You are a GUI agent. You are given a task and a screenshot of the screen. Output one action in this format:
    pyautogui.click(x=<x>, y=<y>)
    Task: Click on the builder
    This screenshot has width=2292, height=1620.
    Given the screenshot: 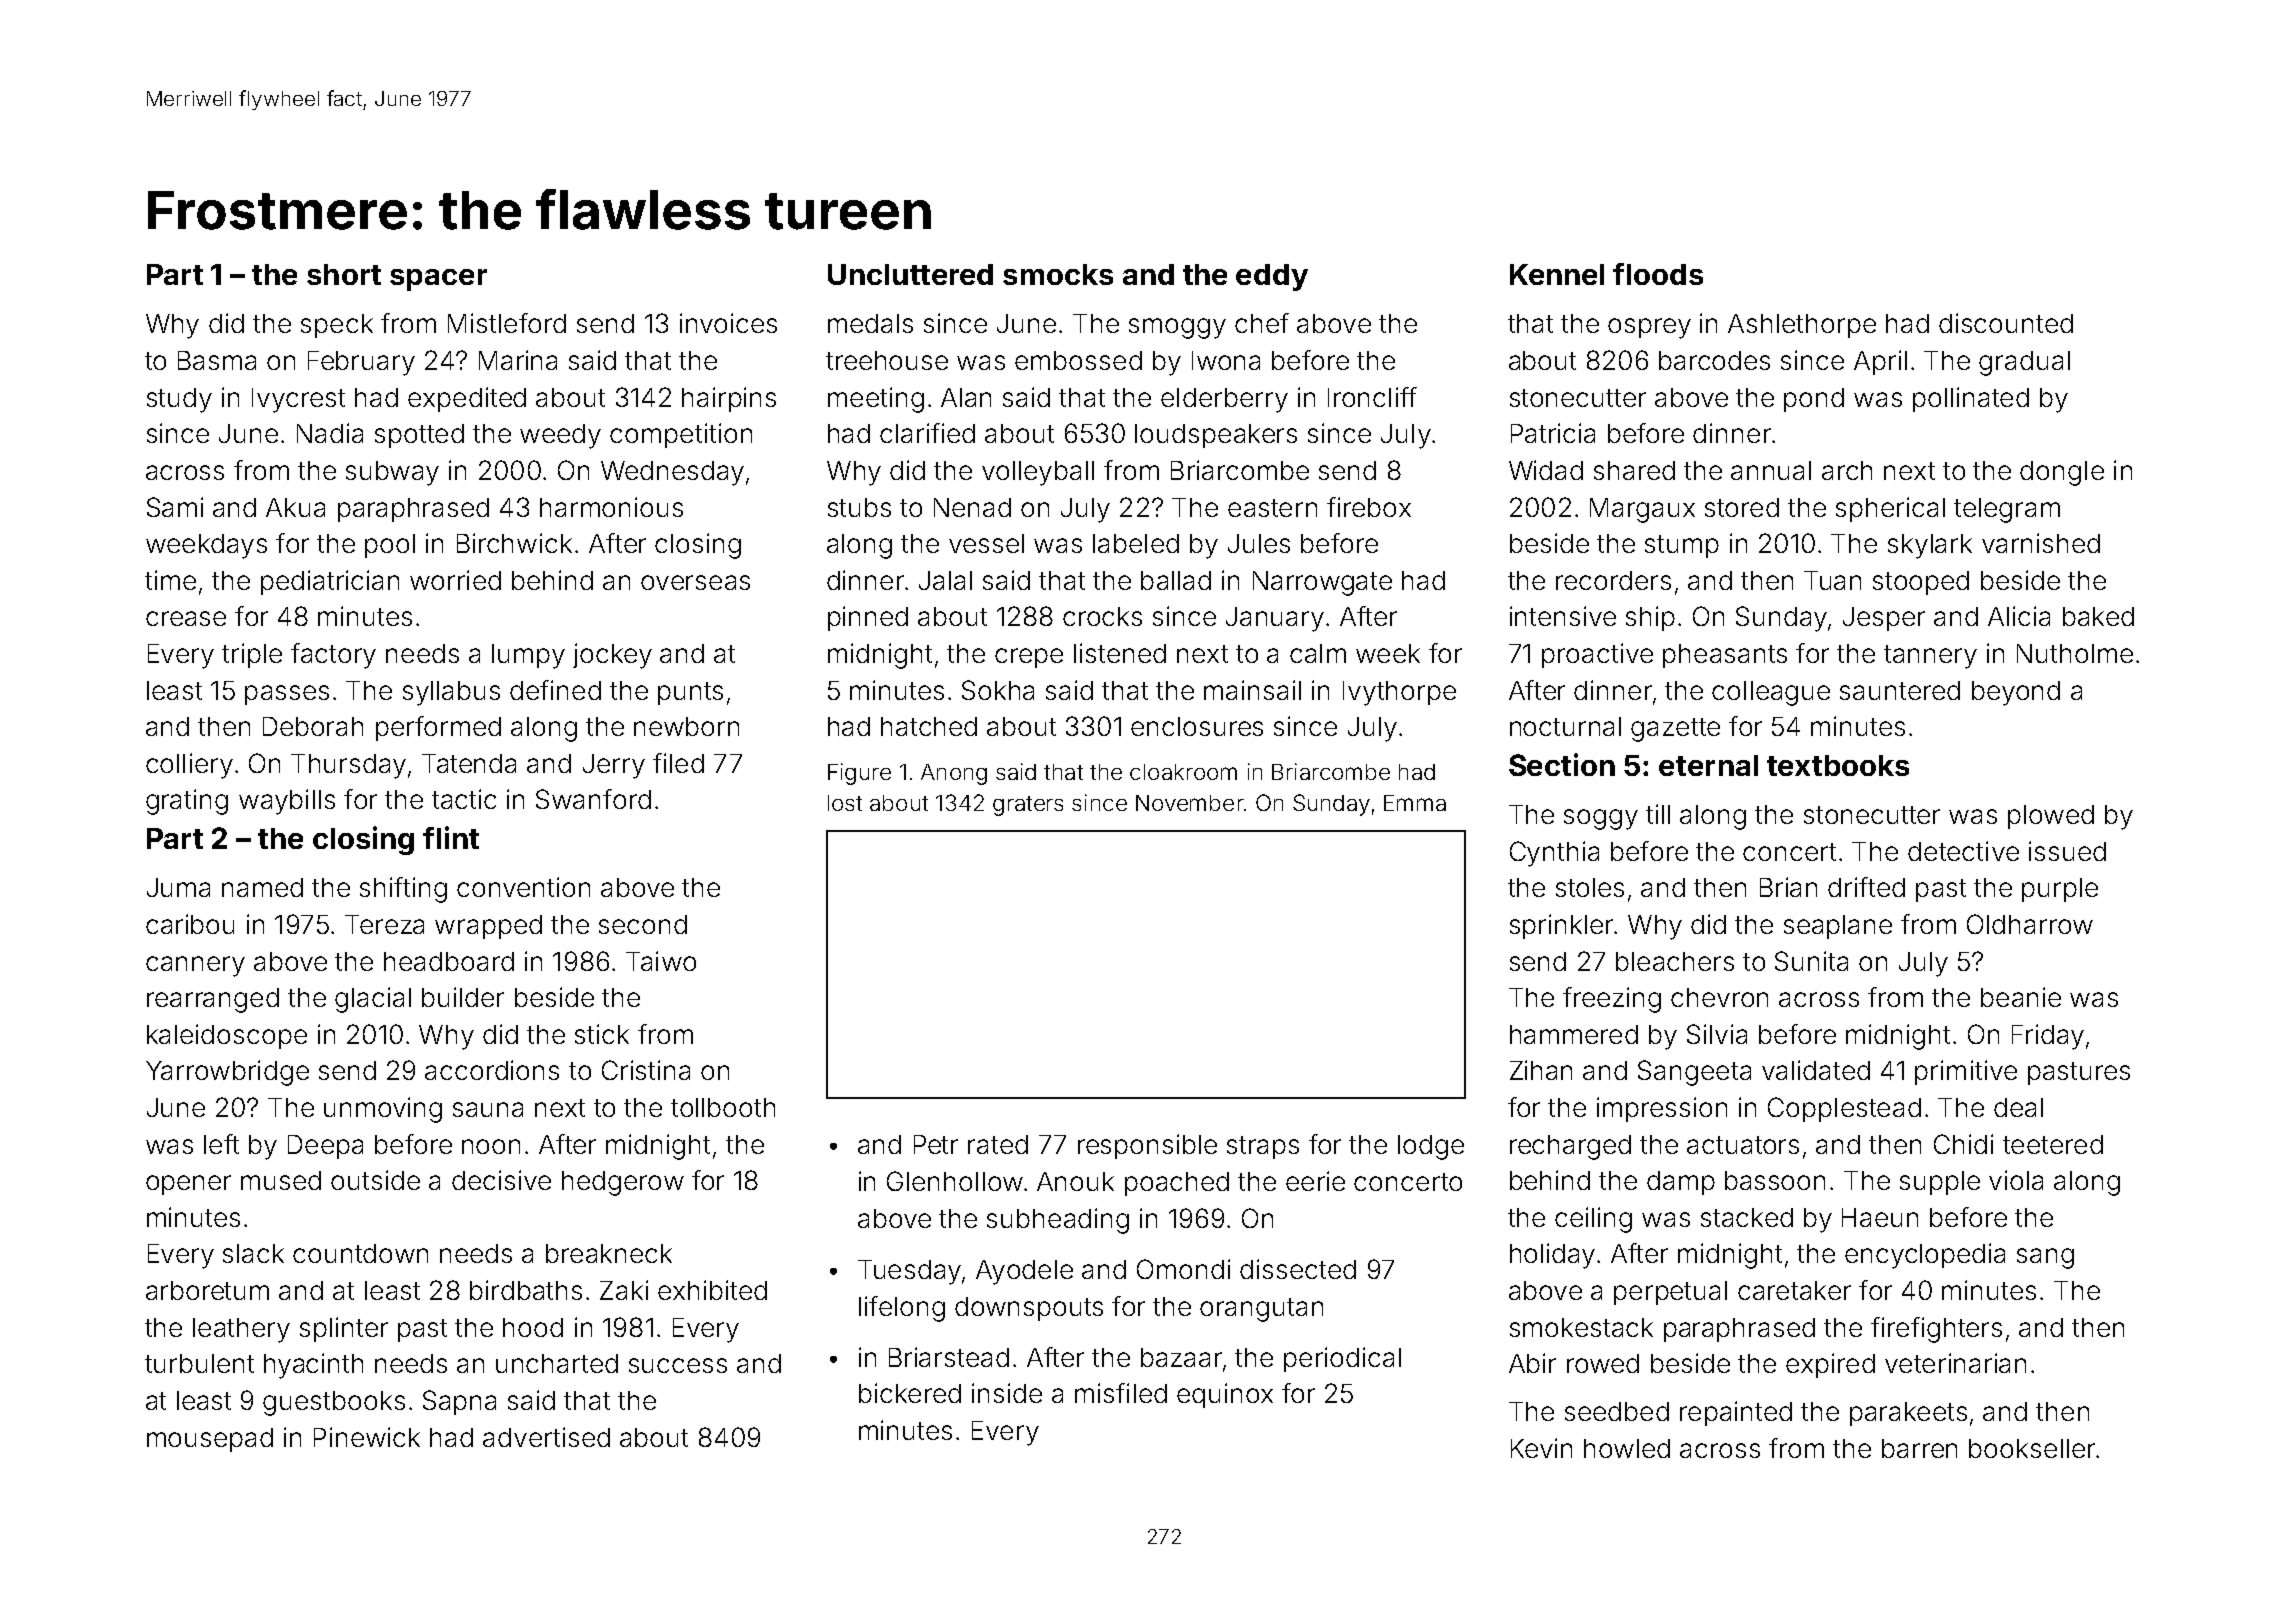 What is the action you would take?
    pyautogui.click(x=463, y=997)
